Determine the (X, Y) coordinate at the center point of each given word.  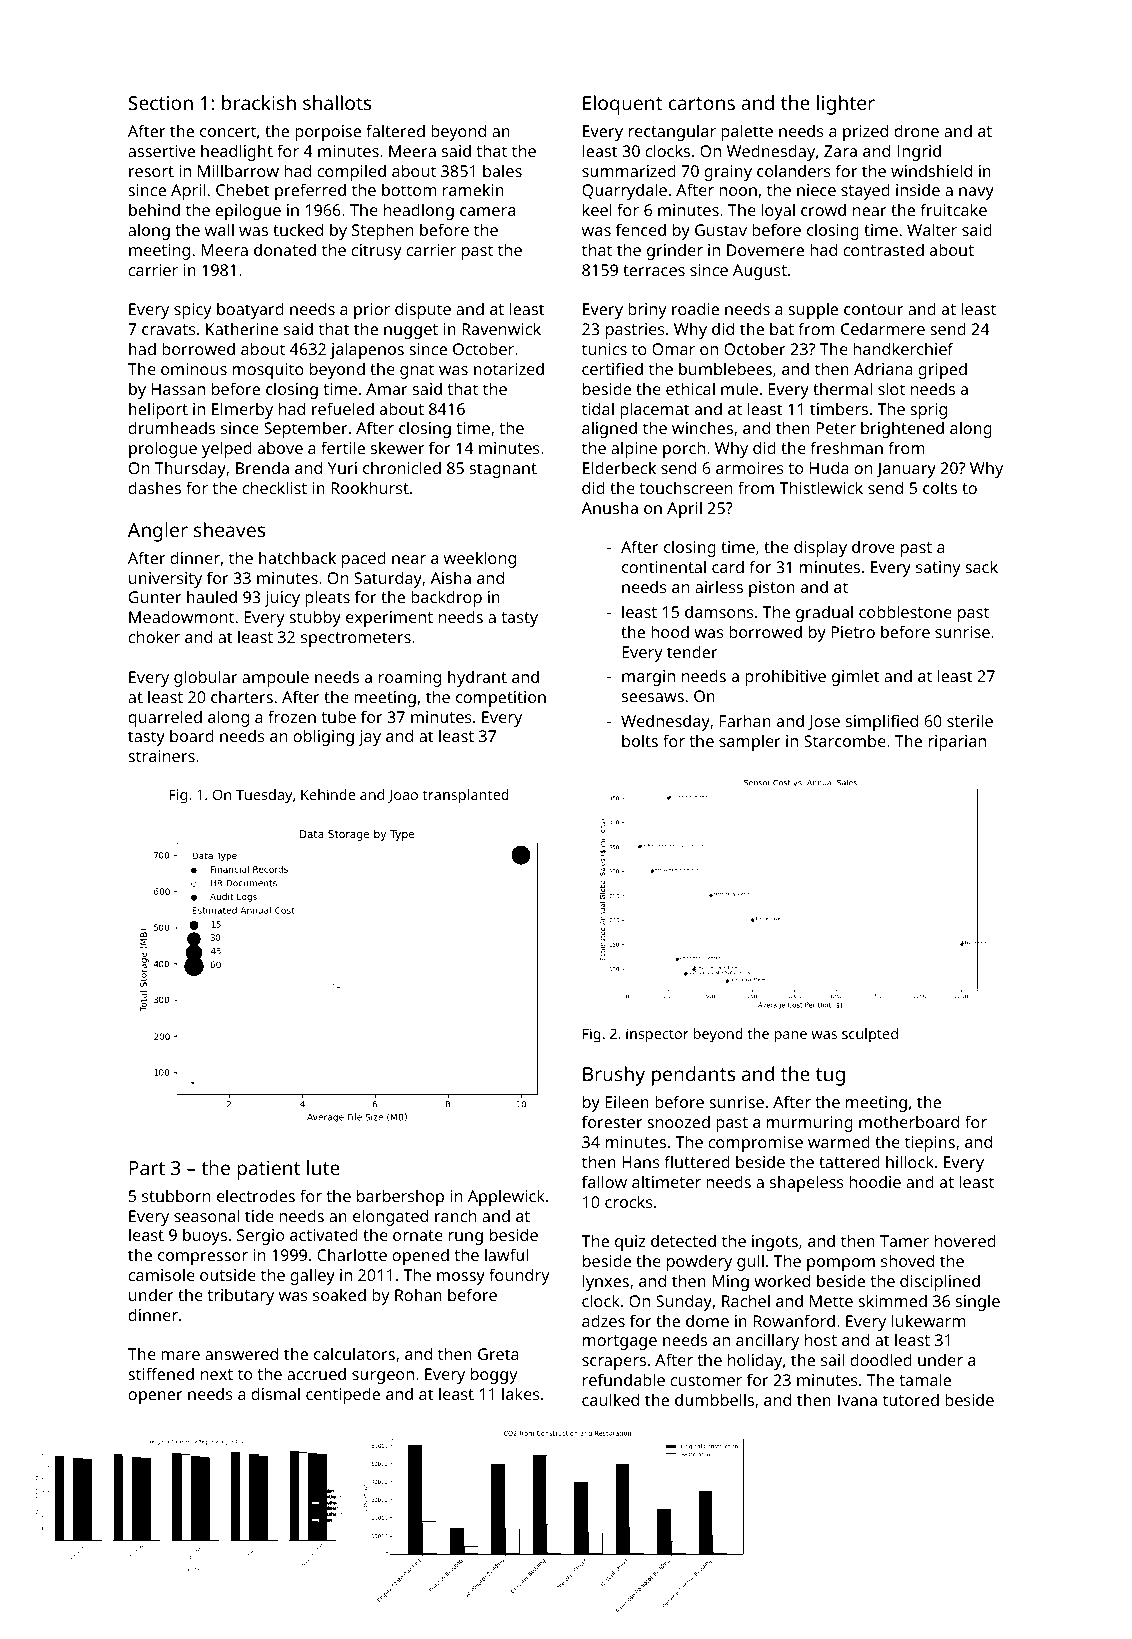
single (978, 1302)
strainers (161, 756)
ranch (455, 1215)
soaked (339, 1294)
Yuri (342, 468)
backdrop (446, 598)
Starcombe (845, 740)
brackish (259, 102)
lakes (521, 1393)
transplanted (466, 796)
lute (323, 1167)
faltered (395, 130)
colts (940, 487)
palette (747, 132)
